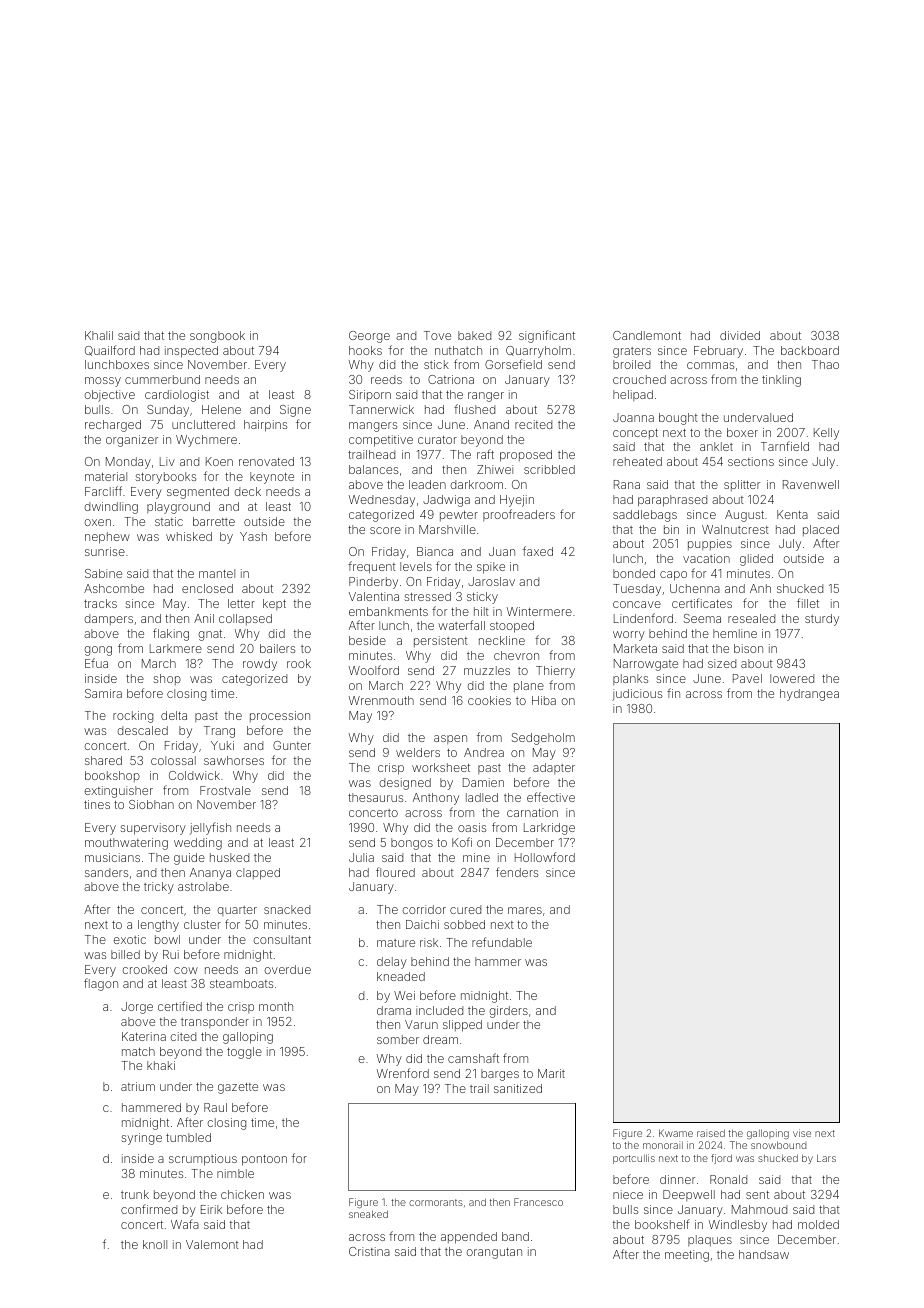  What do you see at coordinates (547, 336) in the screenshot?
I see `significant` at bounding box center [547, 336].
